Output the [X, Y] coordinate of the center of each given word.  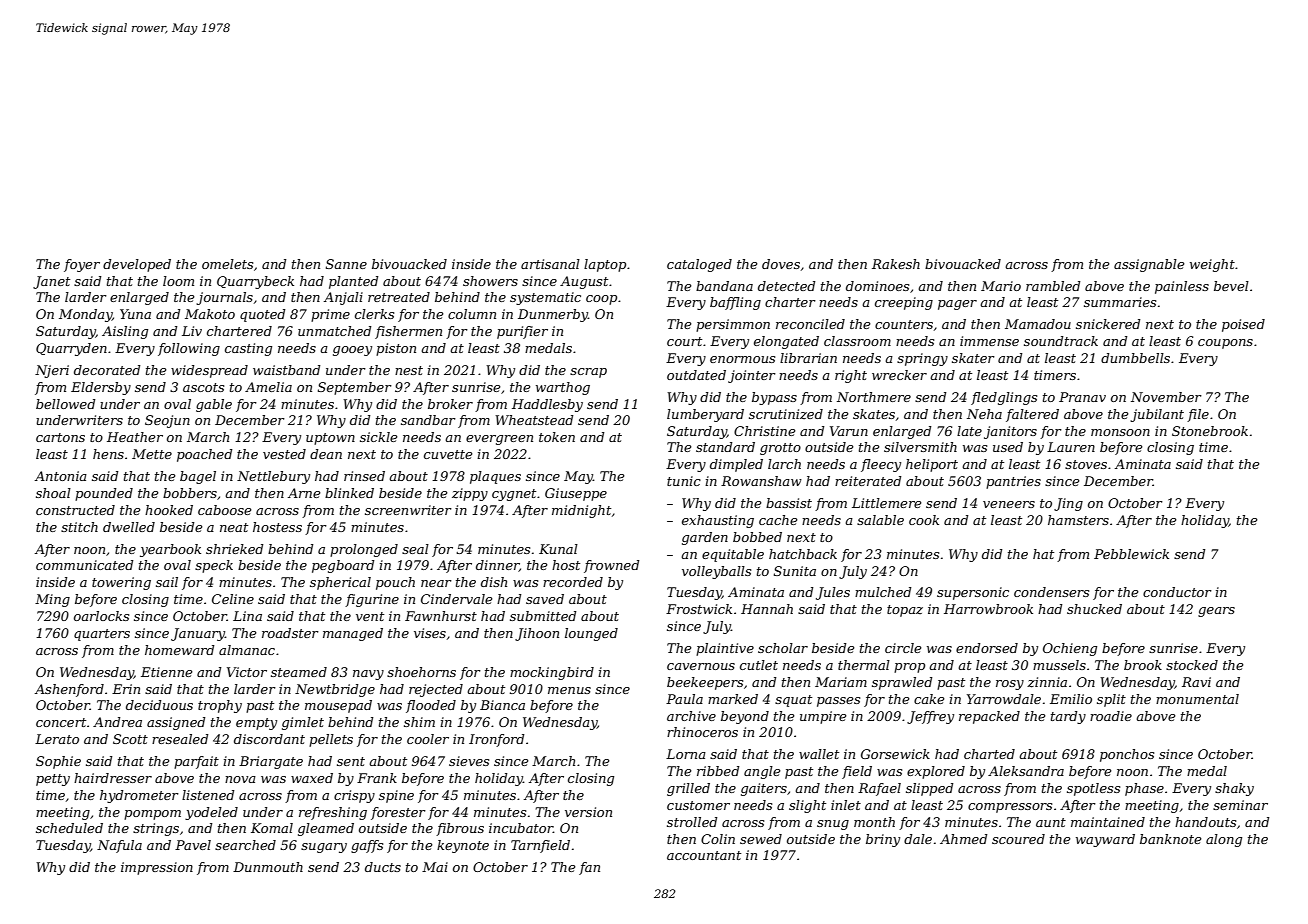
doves [781, 264]
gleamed [326, 829]
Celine [233, 599]
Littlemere [887, 503]
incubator [521, 828]
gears [1216, 612]
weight [1212, 265]
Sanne [346, 264]
